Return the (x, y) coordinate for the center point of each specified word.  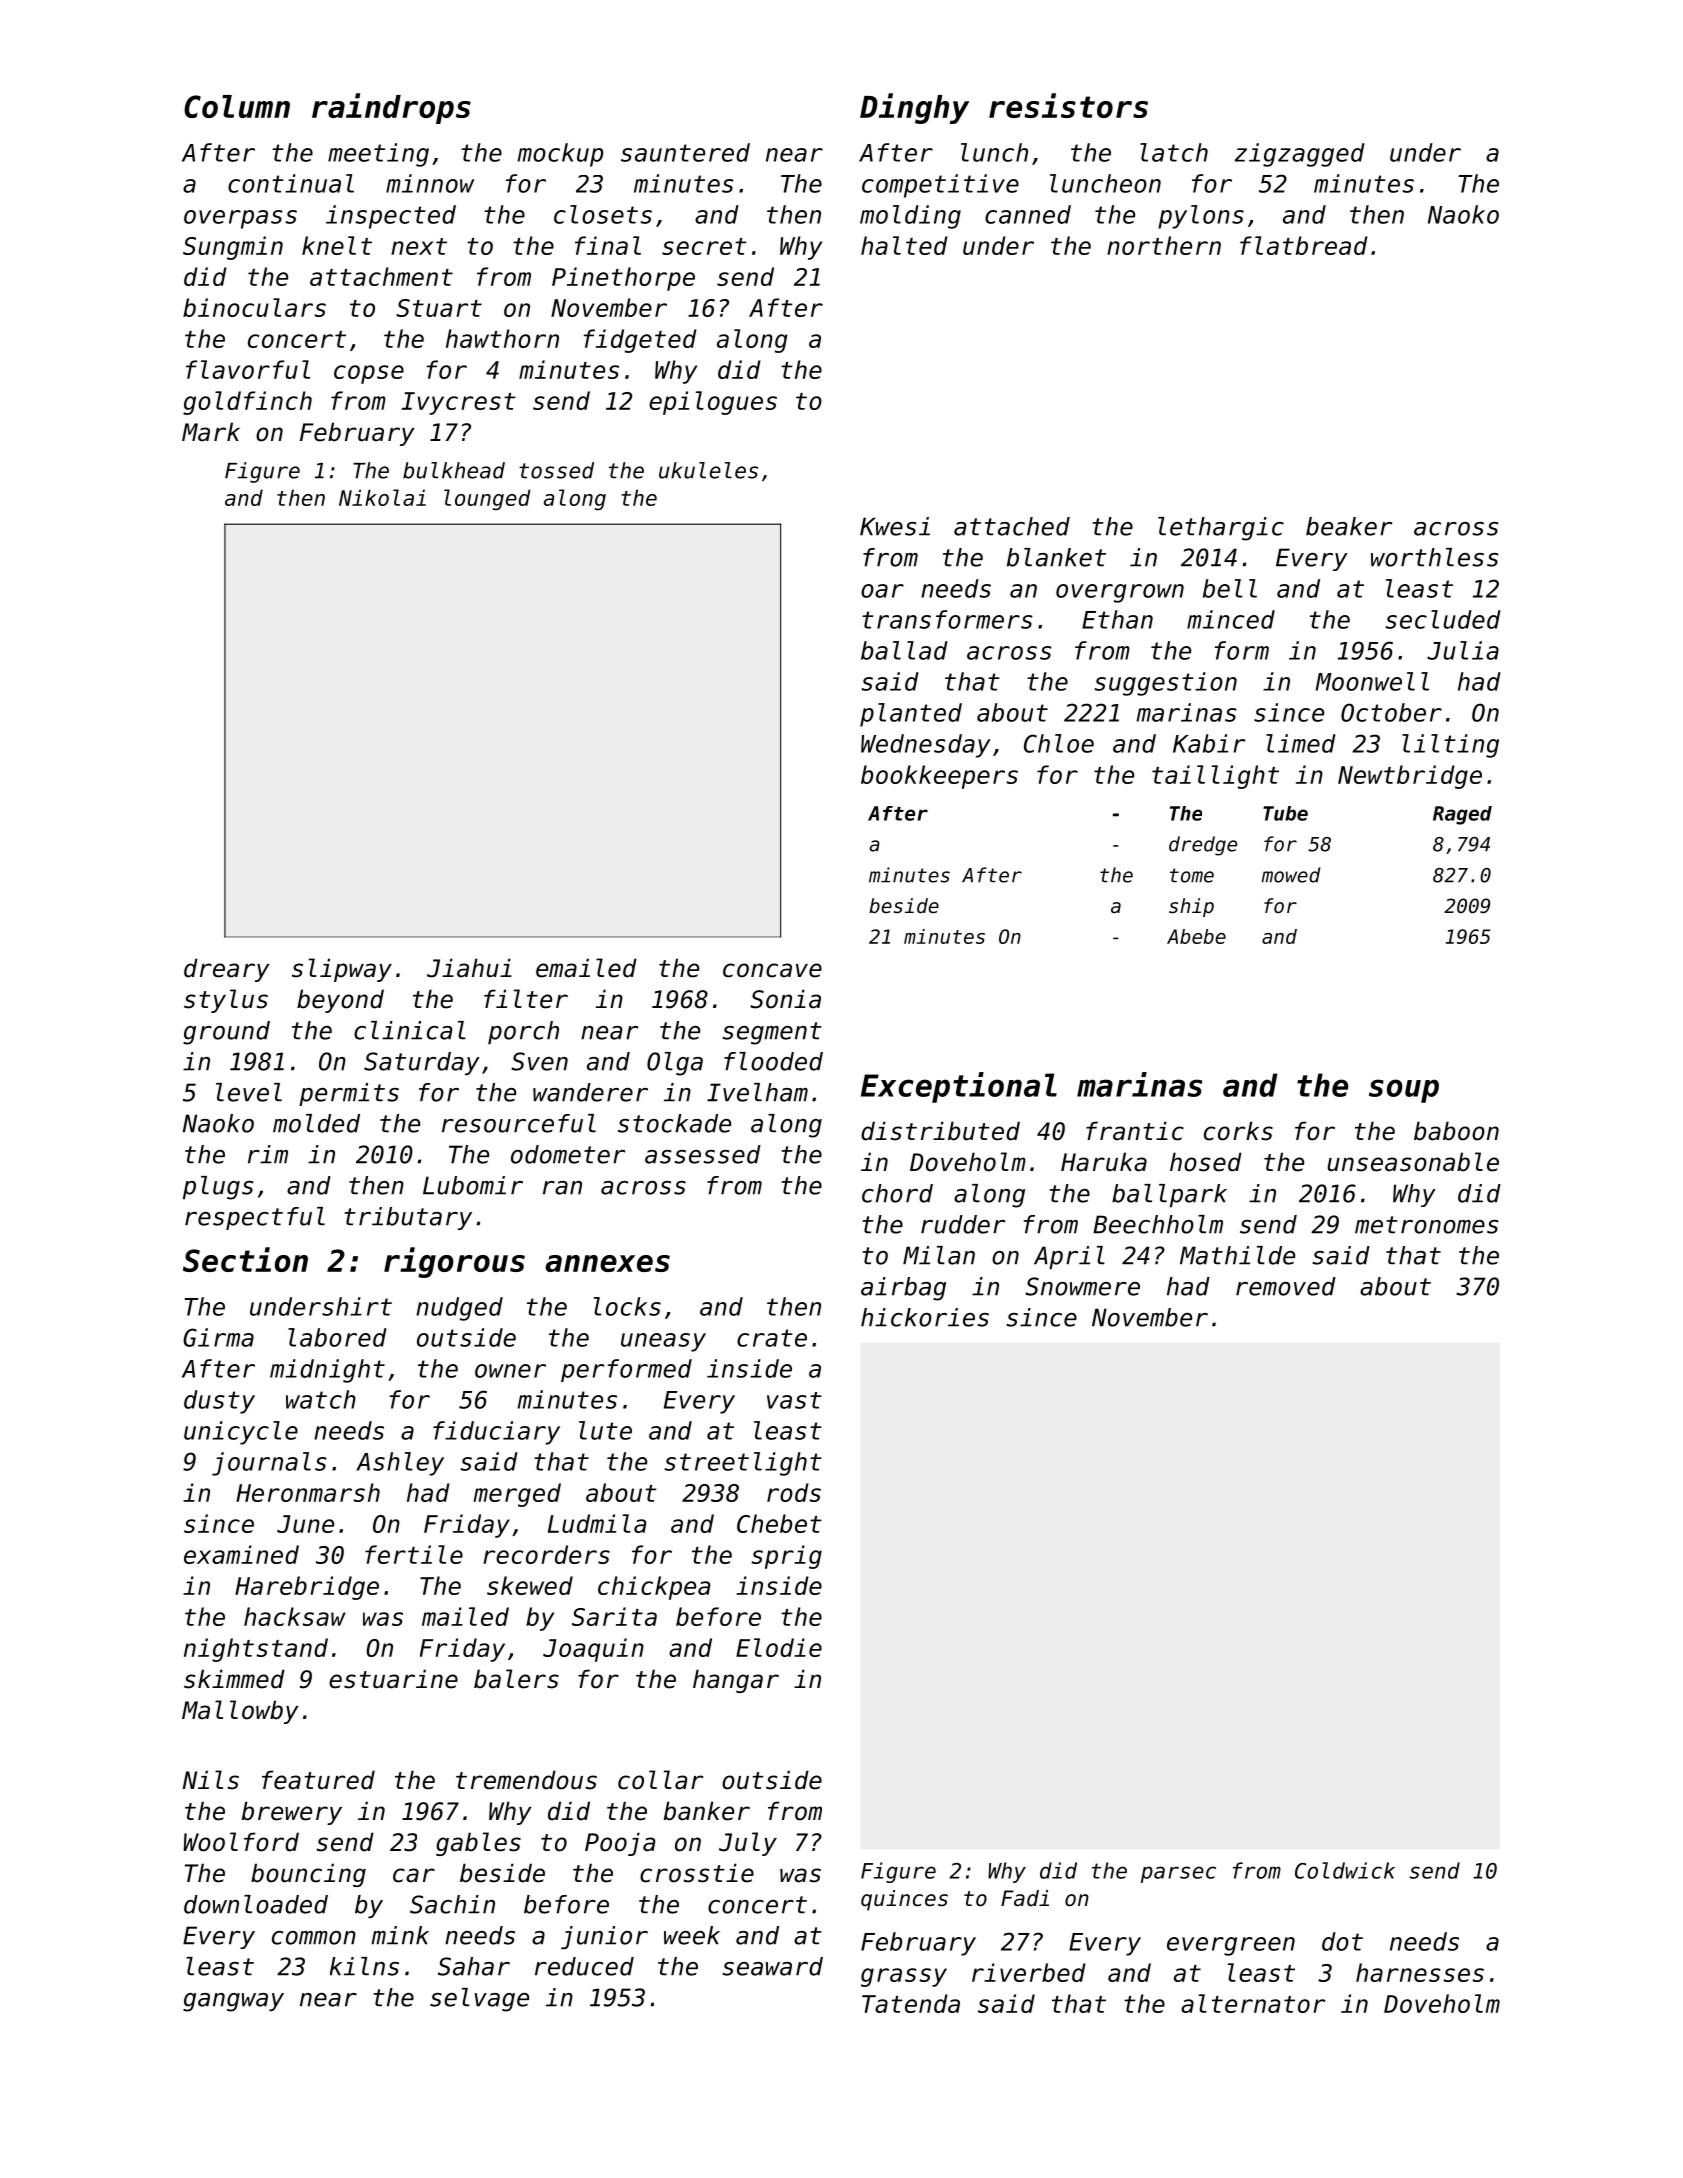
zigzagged (1300, 155)
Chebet (779, 1523)
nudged (459, 1309)
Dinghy (914, 108)
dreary (227, 970)
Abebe (1196, 936)
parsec (1178, 1874)
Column (237, 106)
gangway (233, 2002)
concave (772, 970)
